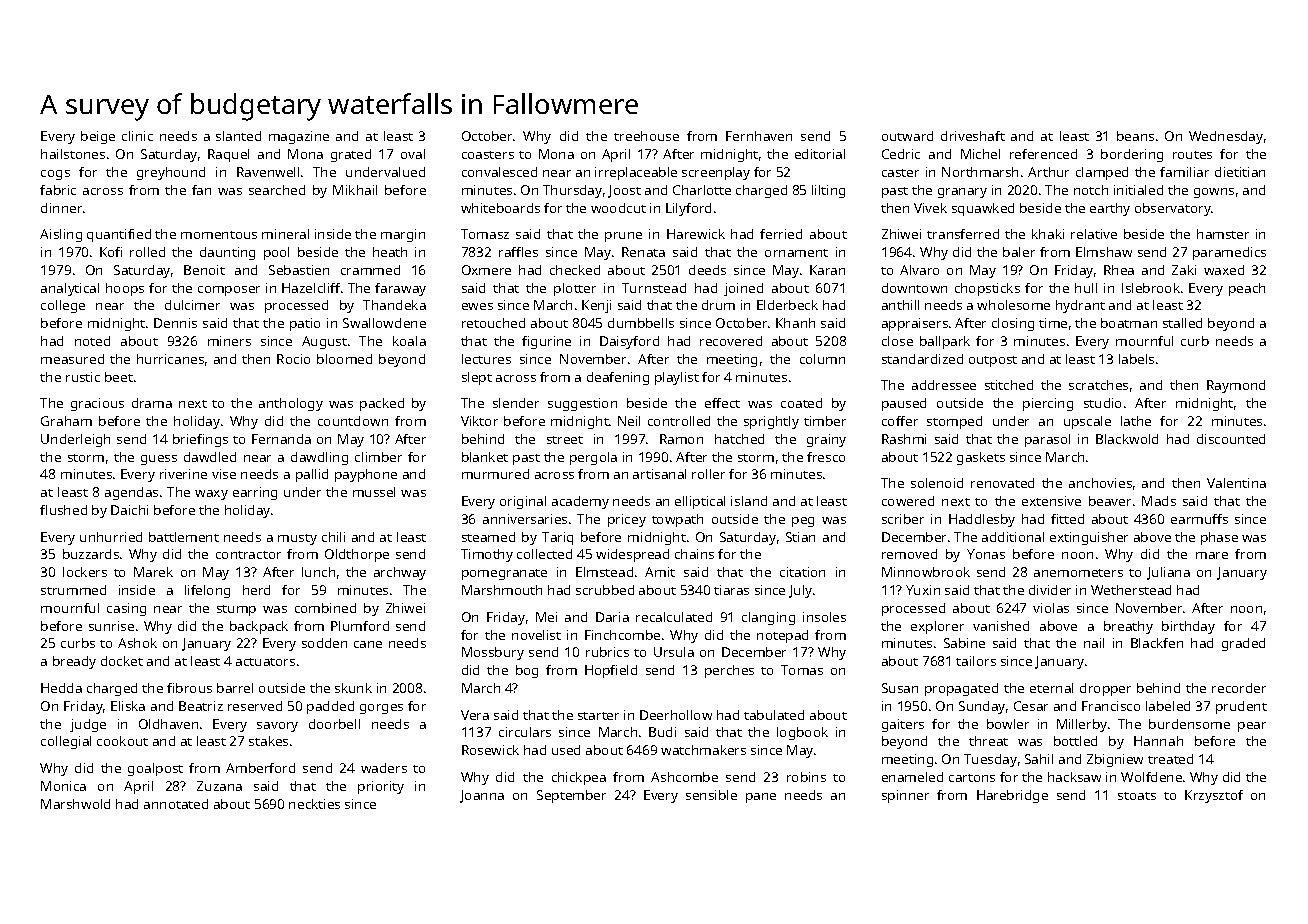 The width and height of the document is (1308, 924). Describe the element at coordinates (219, 786) in the document. I see `Zuzana` at that location.
